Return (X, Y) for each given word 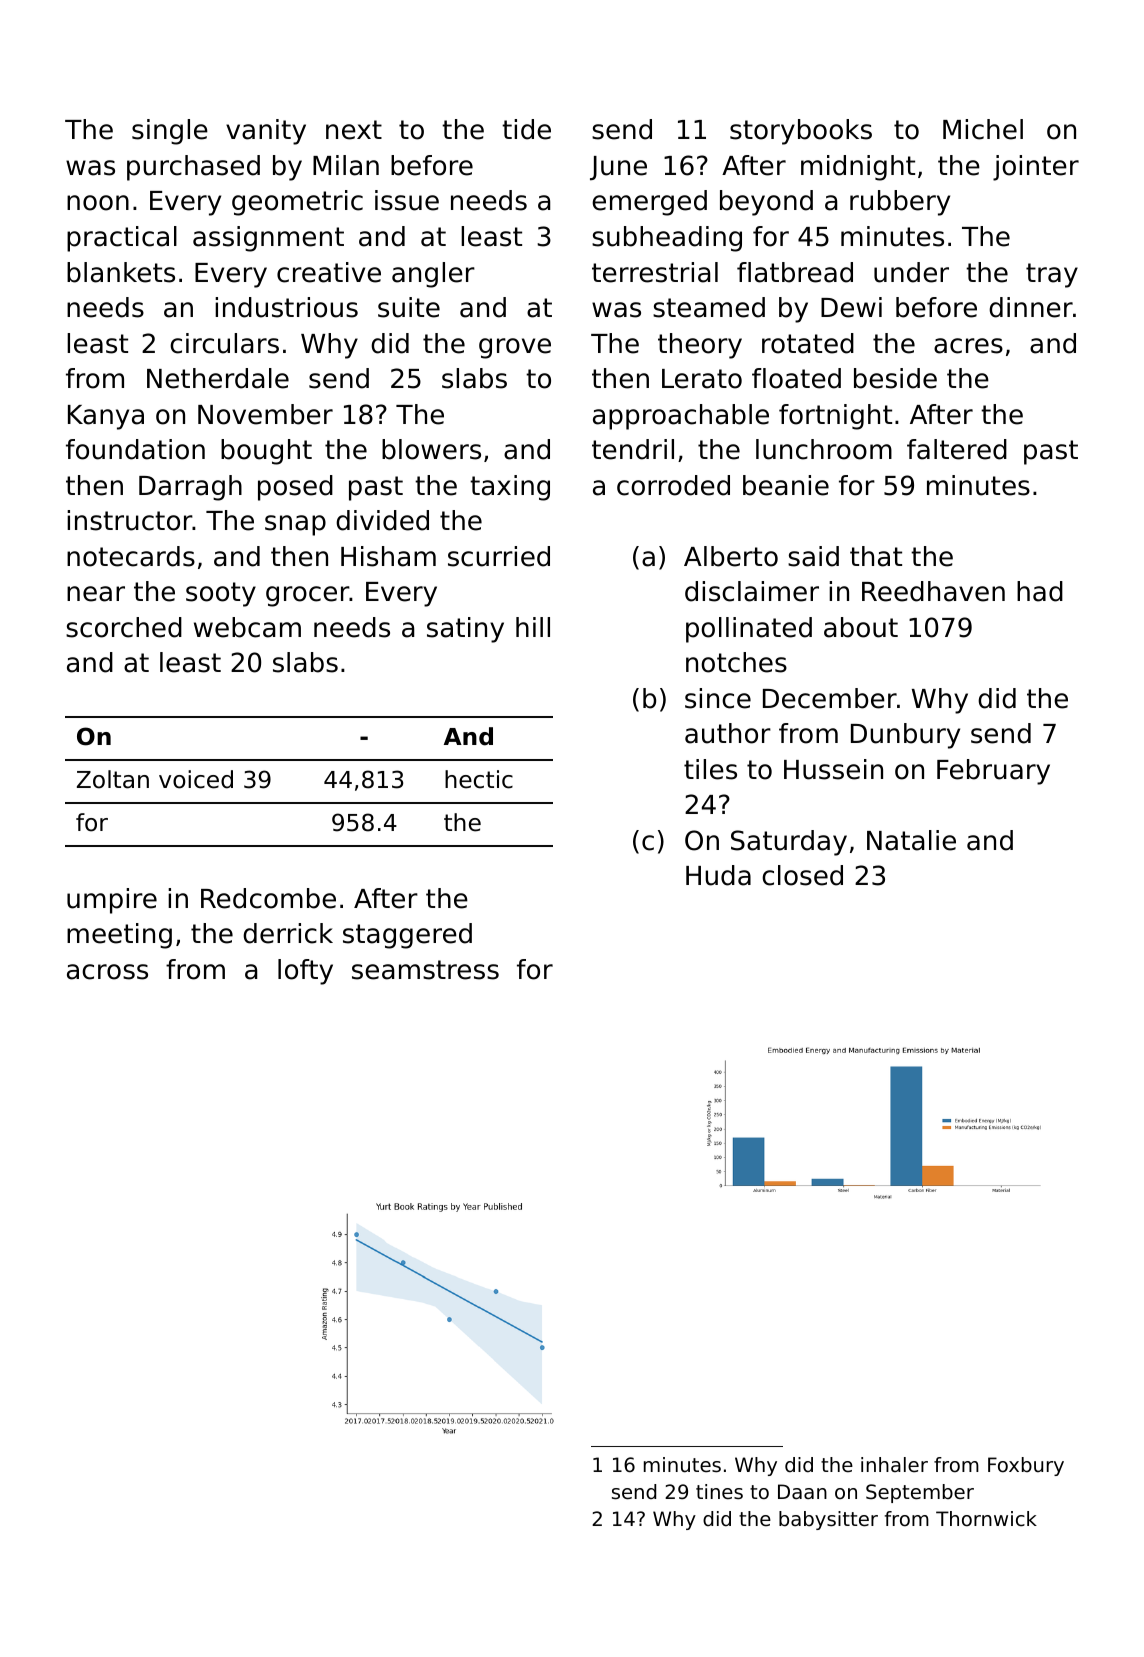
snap (295, 525)
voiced (196, 779)
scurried (499, 556)
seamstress (425, 970)
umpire (112, 901)
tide (526, 129)
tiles (710, 769)
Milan (346, 165)
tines (719, 1492)
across (107, 972)
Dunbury (905, 736)
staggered (407, 936)
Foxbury (1026, 1466)
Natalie (911, 840)
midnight (858, 168)
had (1040, 591)
